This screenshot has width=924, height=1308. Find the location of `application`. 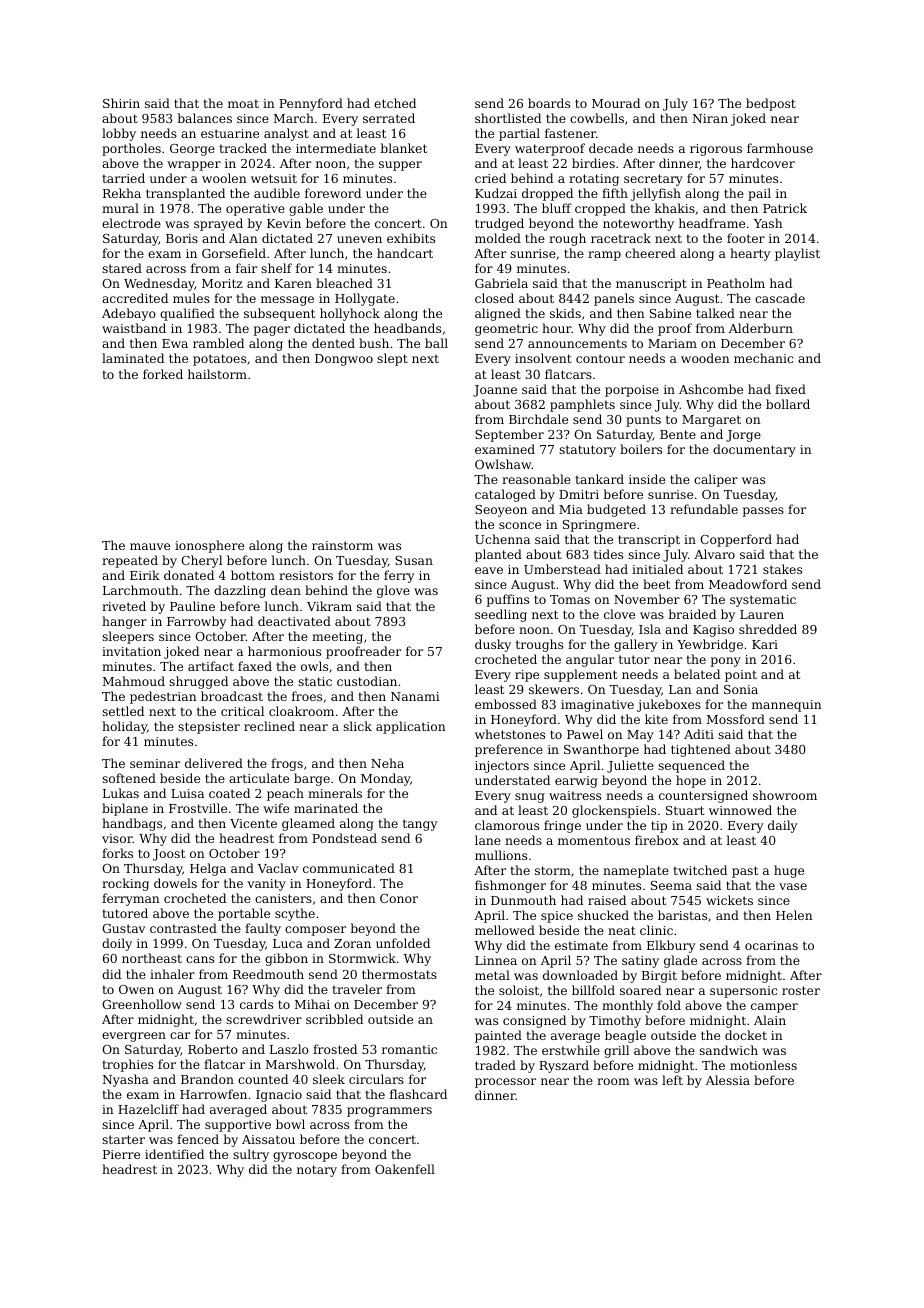

application is located at coordinates (411, 727).
